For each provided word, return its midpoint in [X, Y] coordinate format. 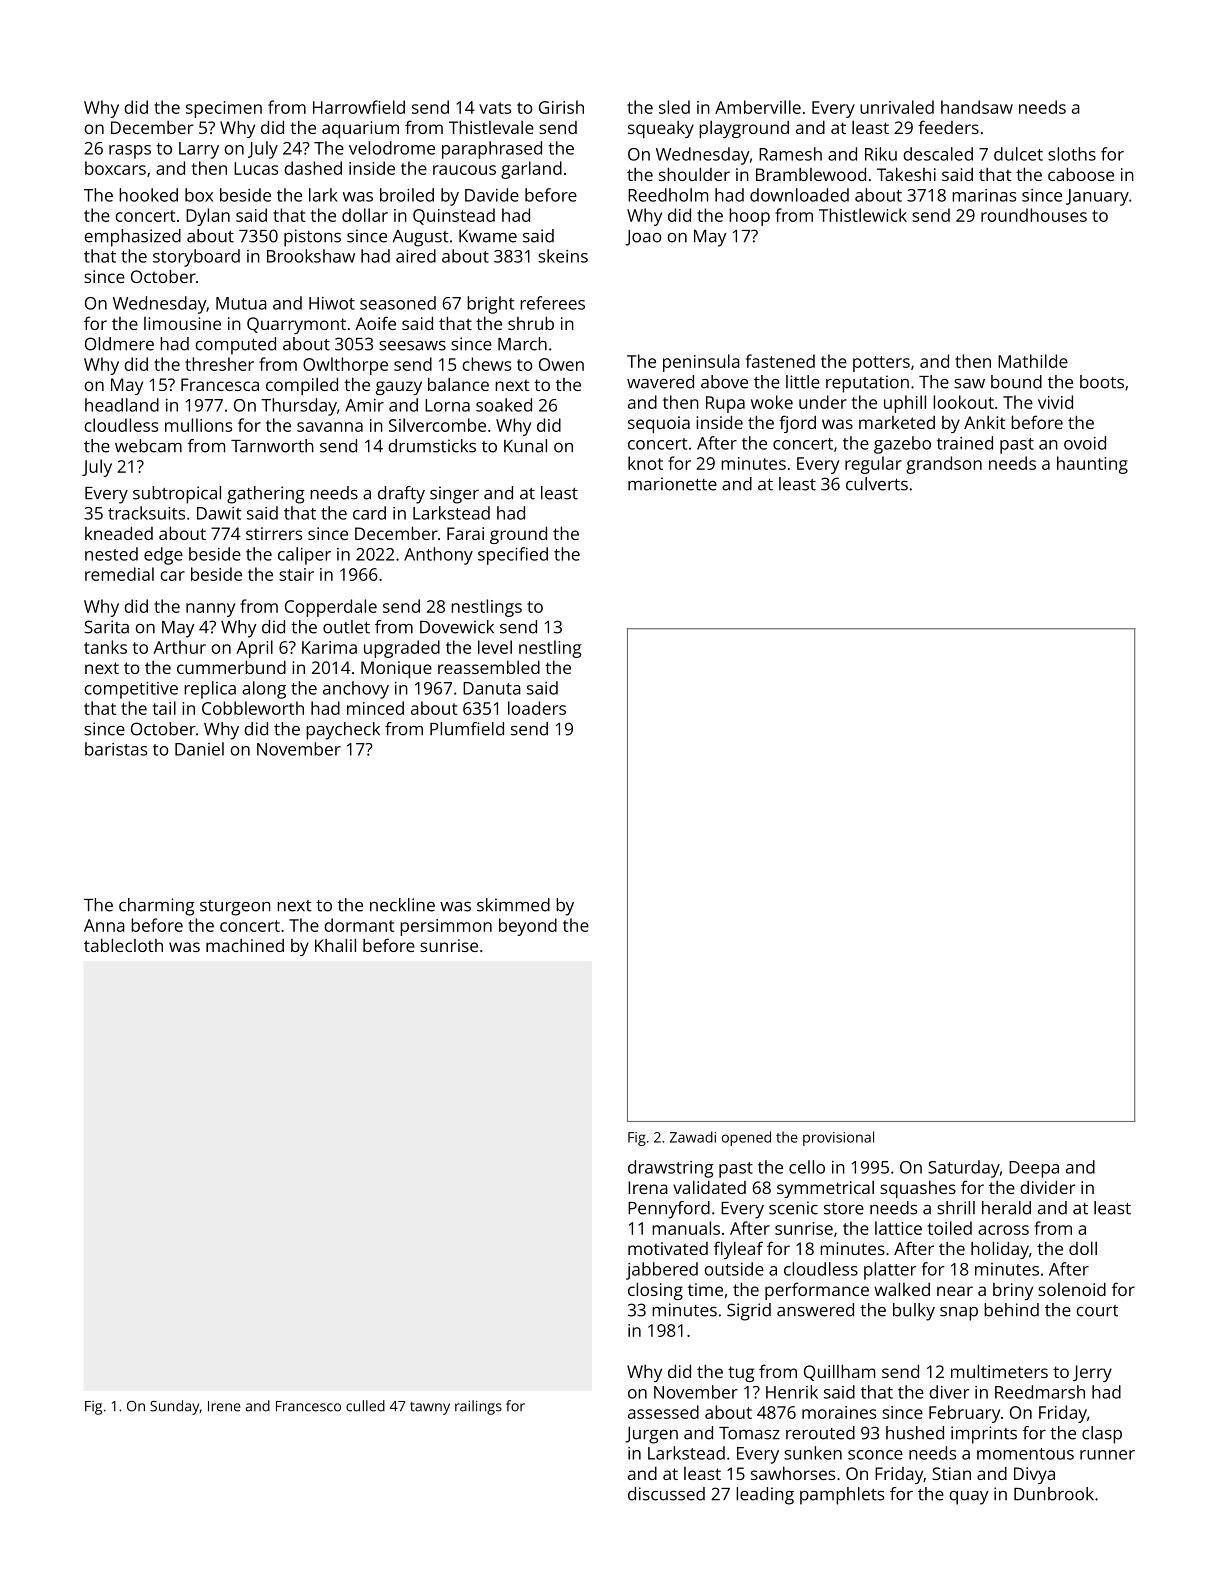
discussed [666, 1494]
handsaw [977, 107]
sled [674, 107]
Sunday [175, 1407]
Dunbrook [1054, 1494]
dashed [313, 168]
